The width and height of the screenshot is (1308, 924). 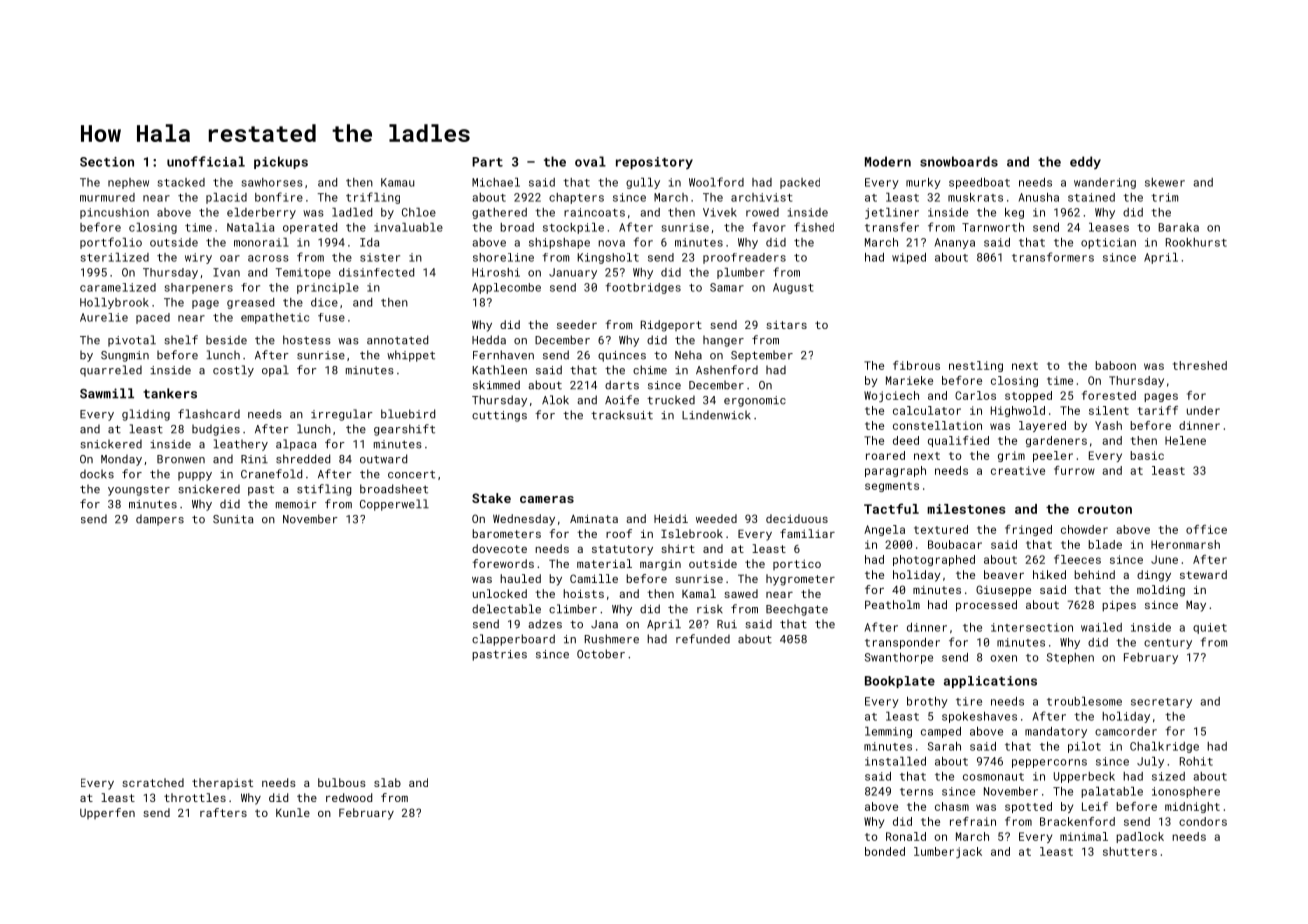 I want to click on Lindenwick, so click(x=716, y=415).
